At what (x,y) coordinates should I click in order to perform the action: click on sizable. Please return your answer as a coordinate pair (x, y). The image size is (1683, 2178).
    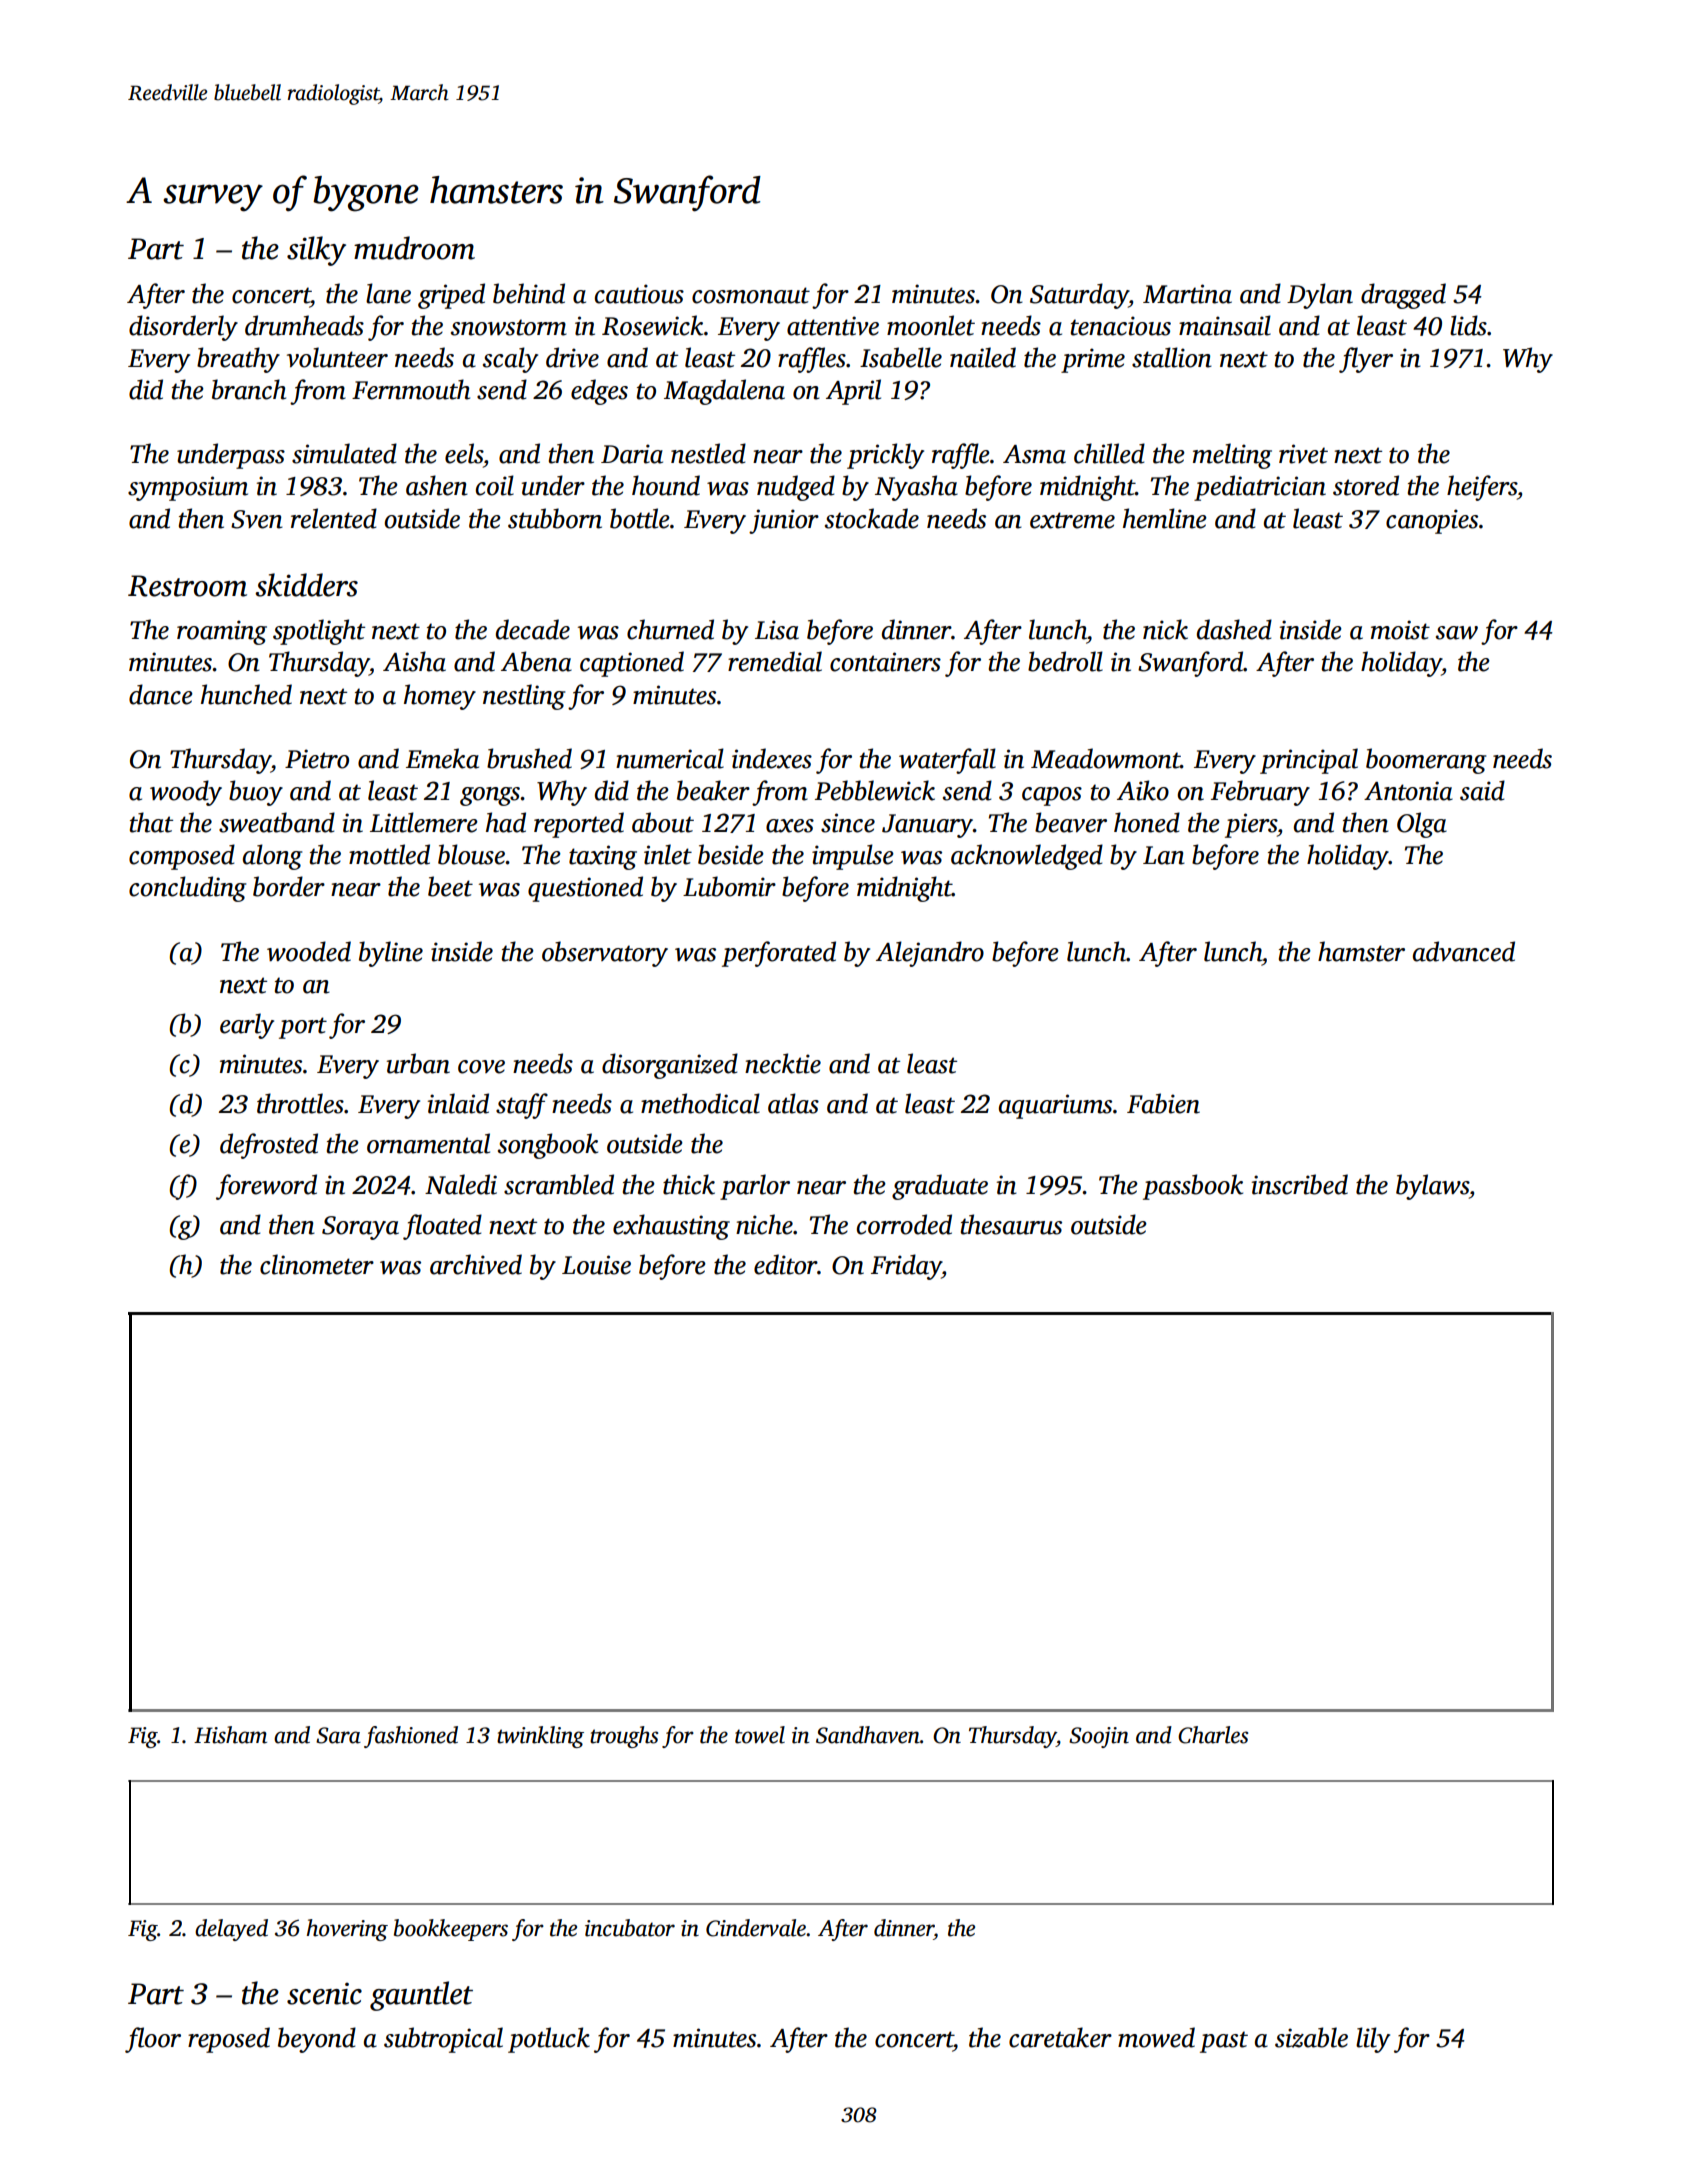
    Looking at the image, I should click on (1311, 2037).
